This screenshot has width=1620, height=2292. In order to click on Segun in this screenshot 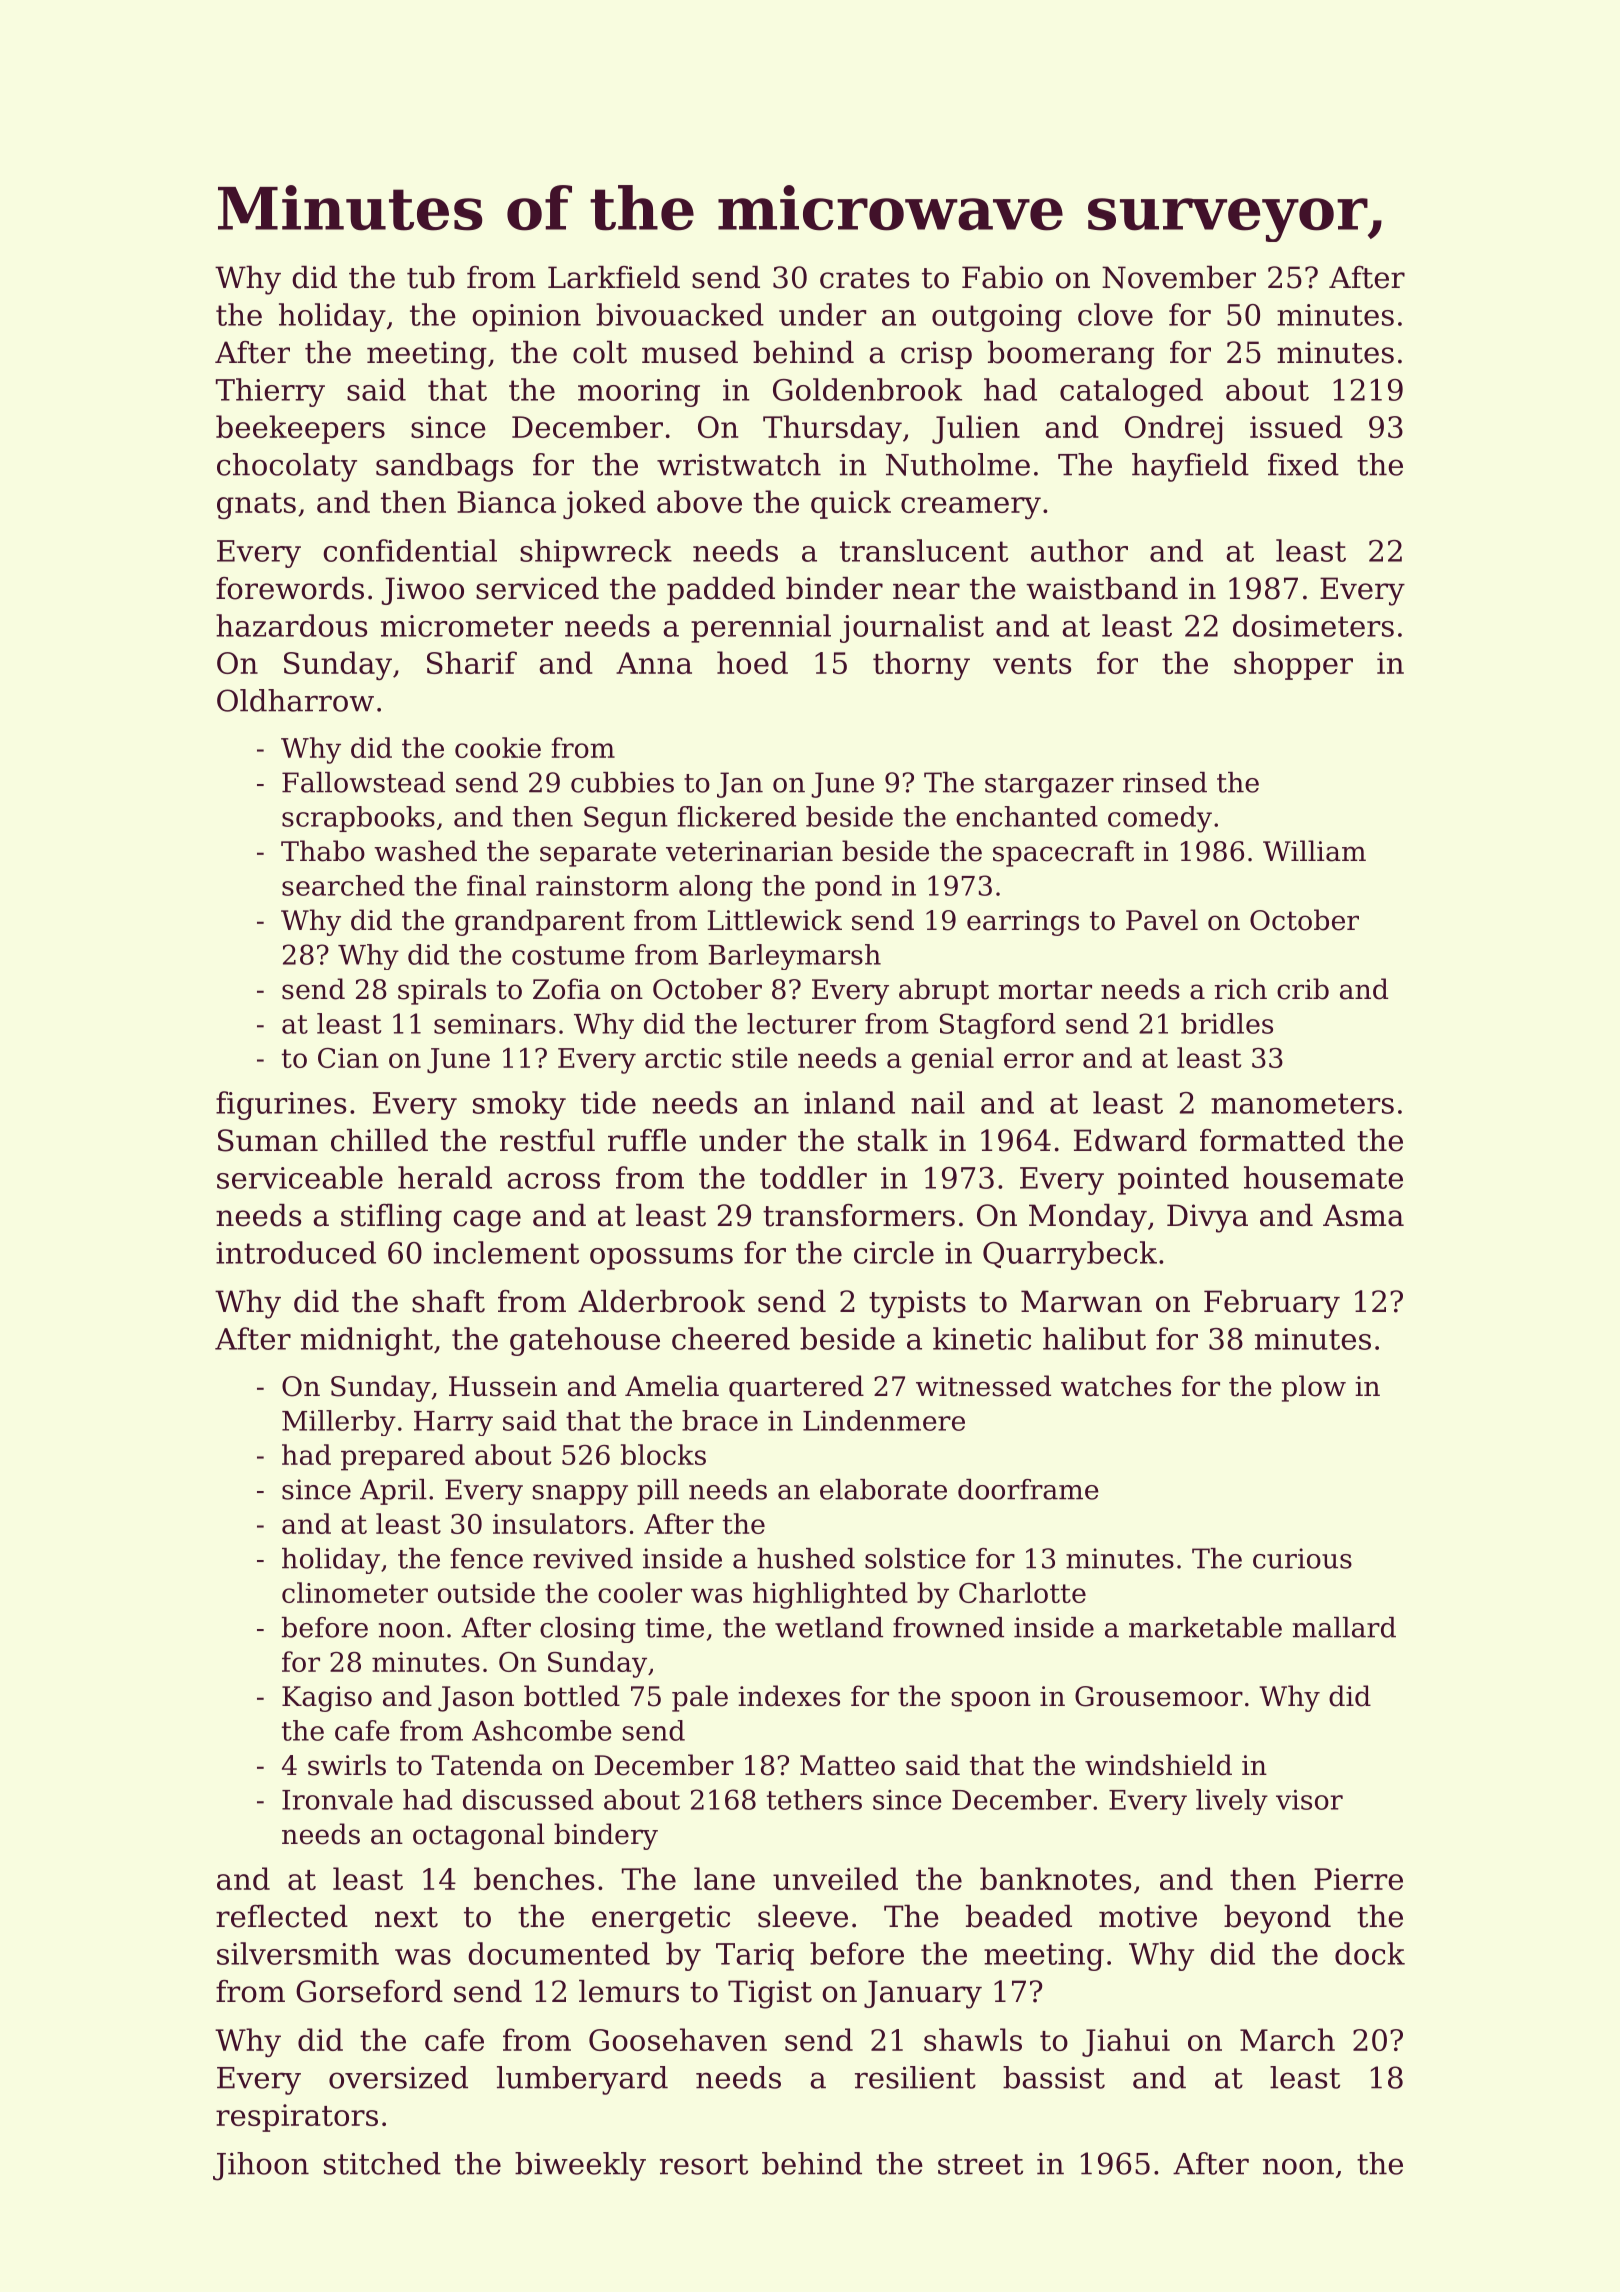, I will do `click(626, 819)`.
